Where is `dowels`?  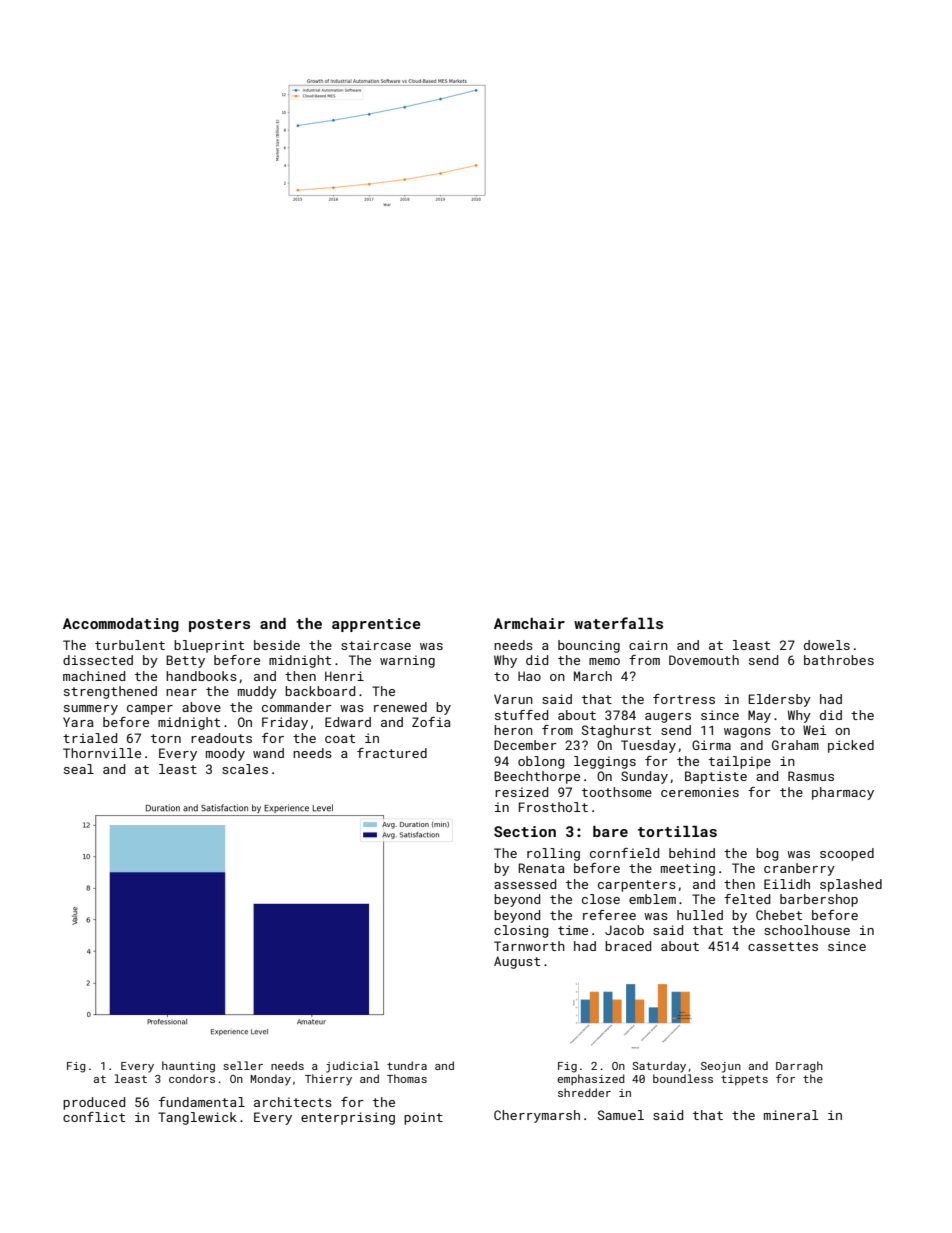 dowels is located at coordinates (827, 645).
